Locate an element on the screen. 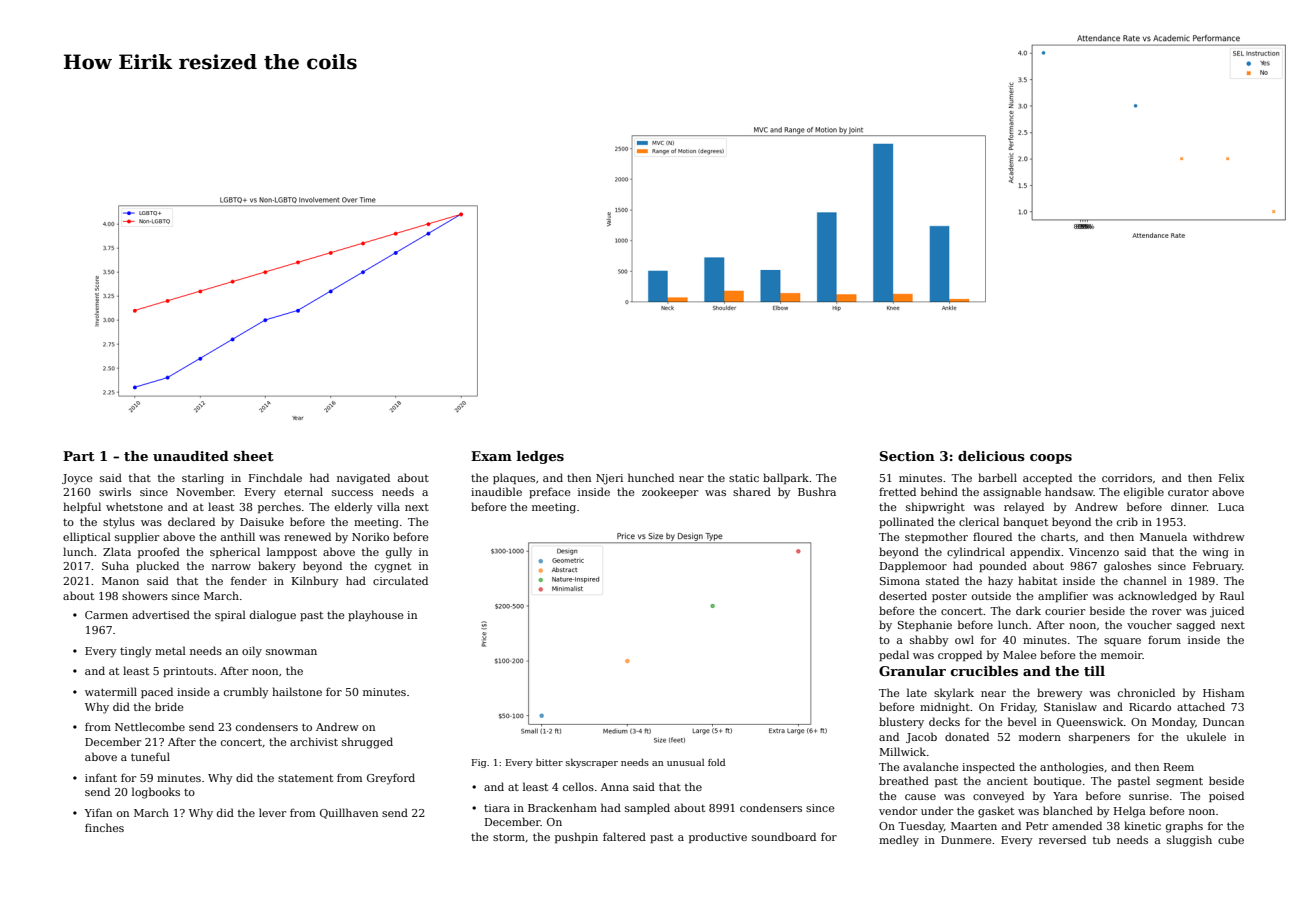  square is located at coordinates (1122, 642).
